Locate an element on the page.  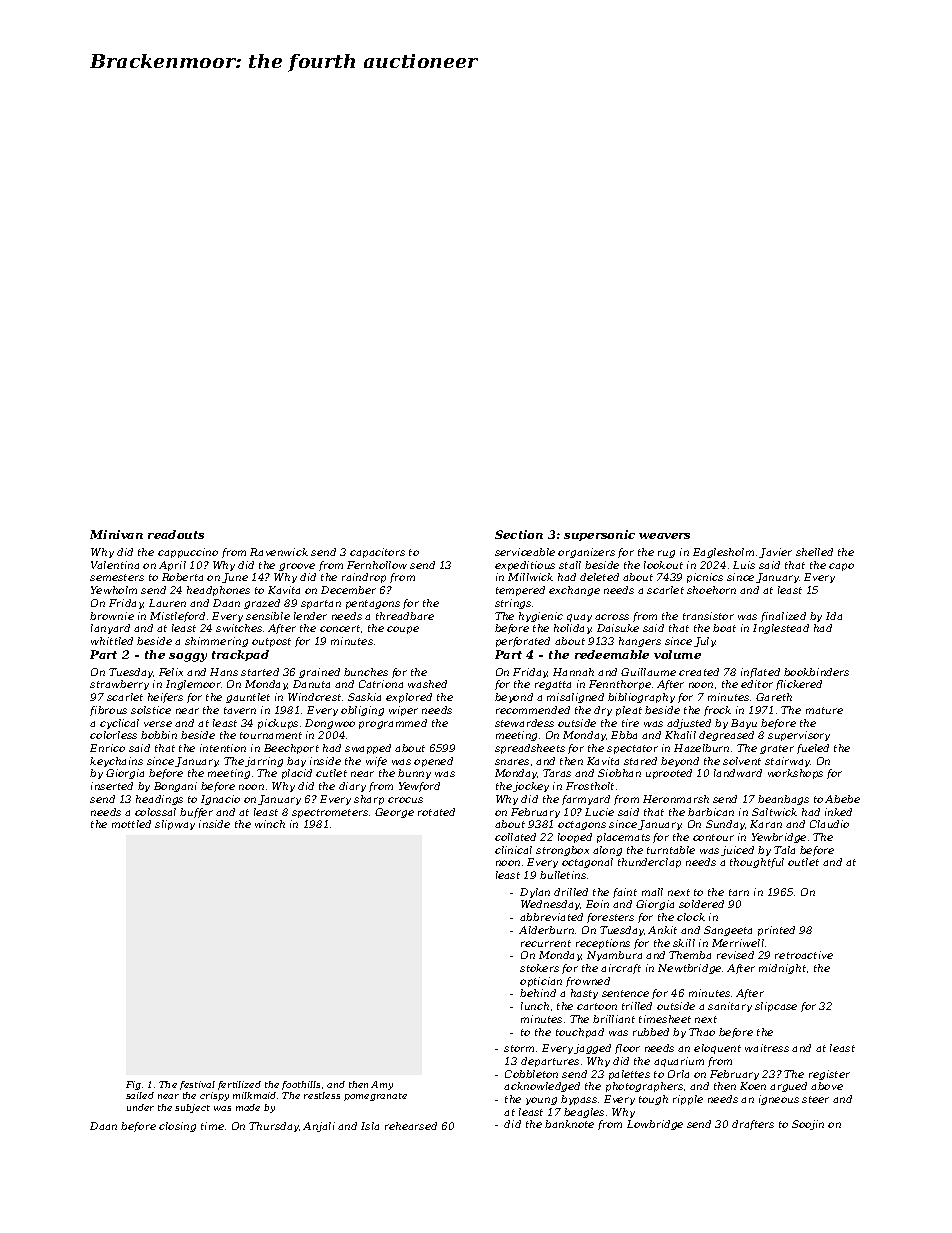
mall is located at coordinates (652, 892).
